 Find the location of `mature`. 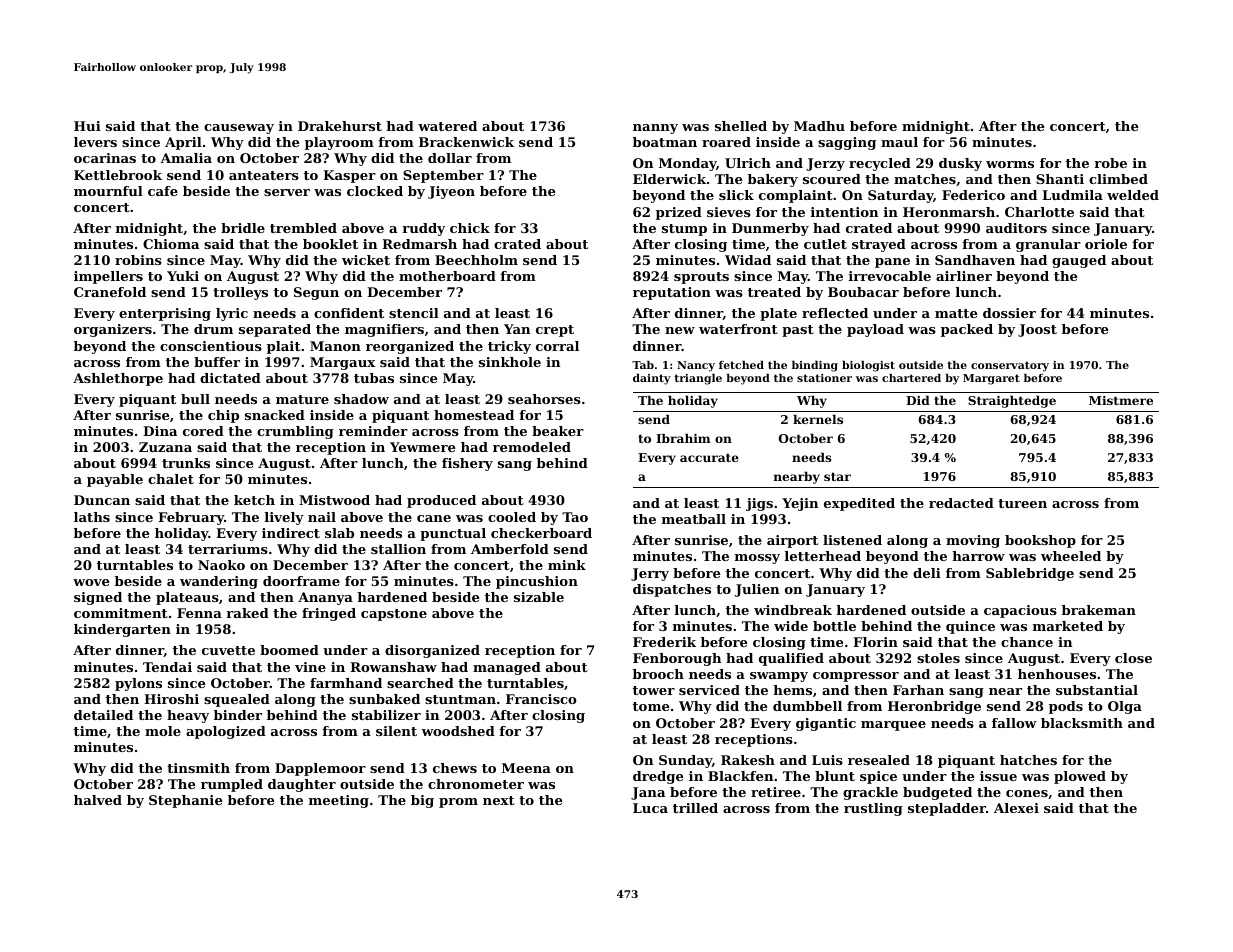

mature is located at coordinates (302, 399).
